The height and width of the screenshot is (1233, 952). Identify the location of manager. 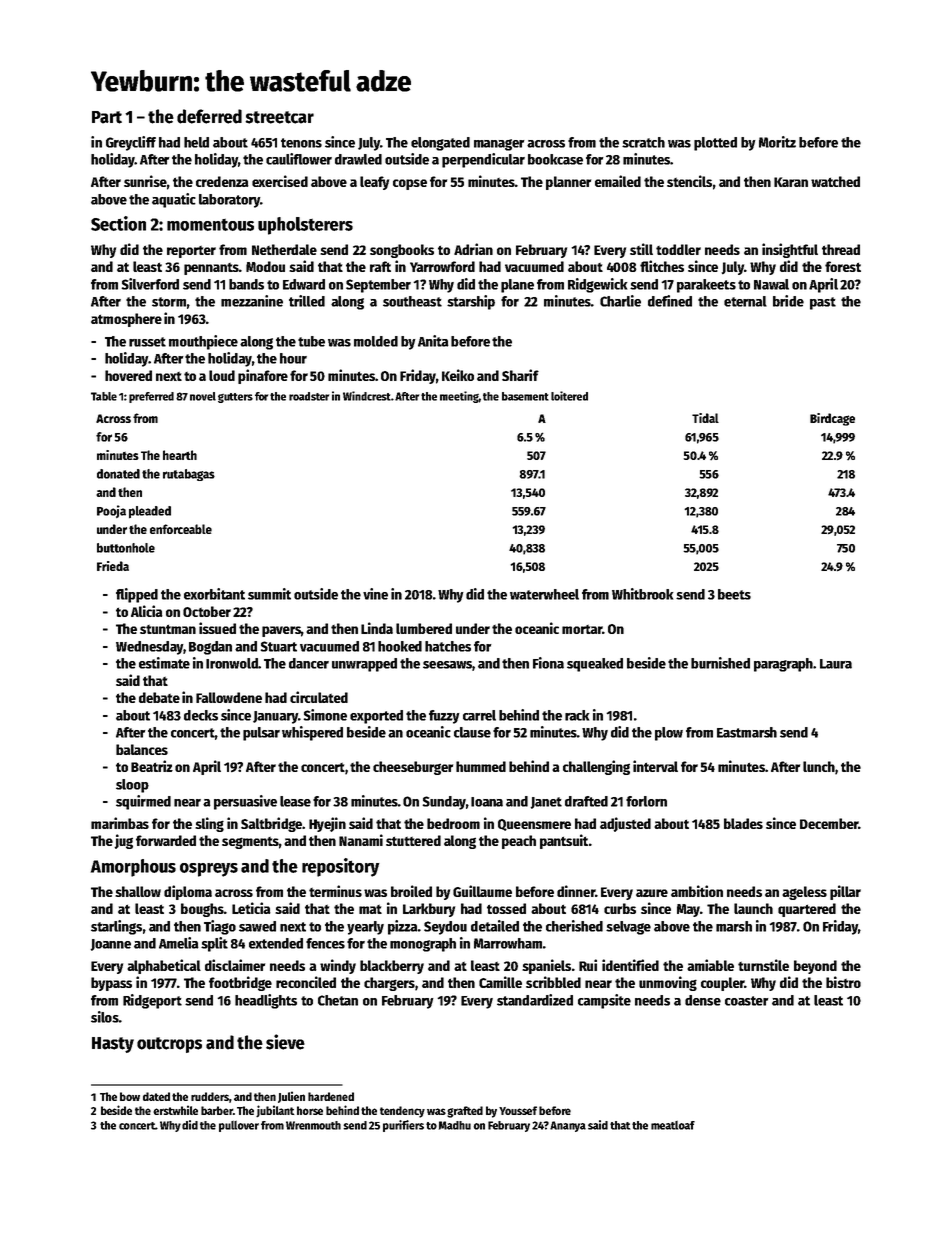
(499, 145).
